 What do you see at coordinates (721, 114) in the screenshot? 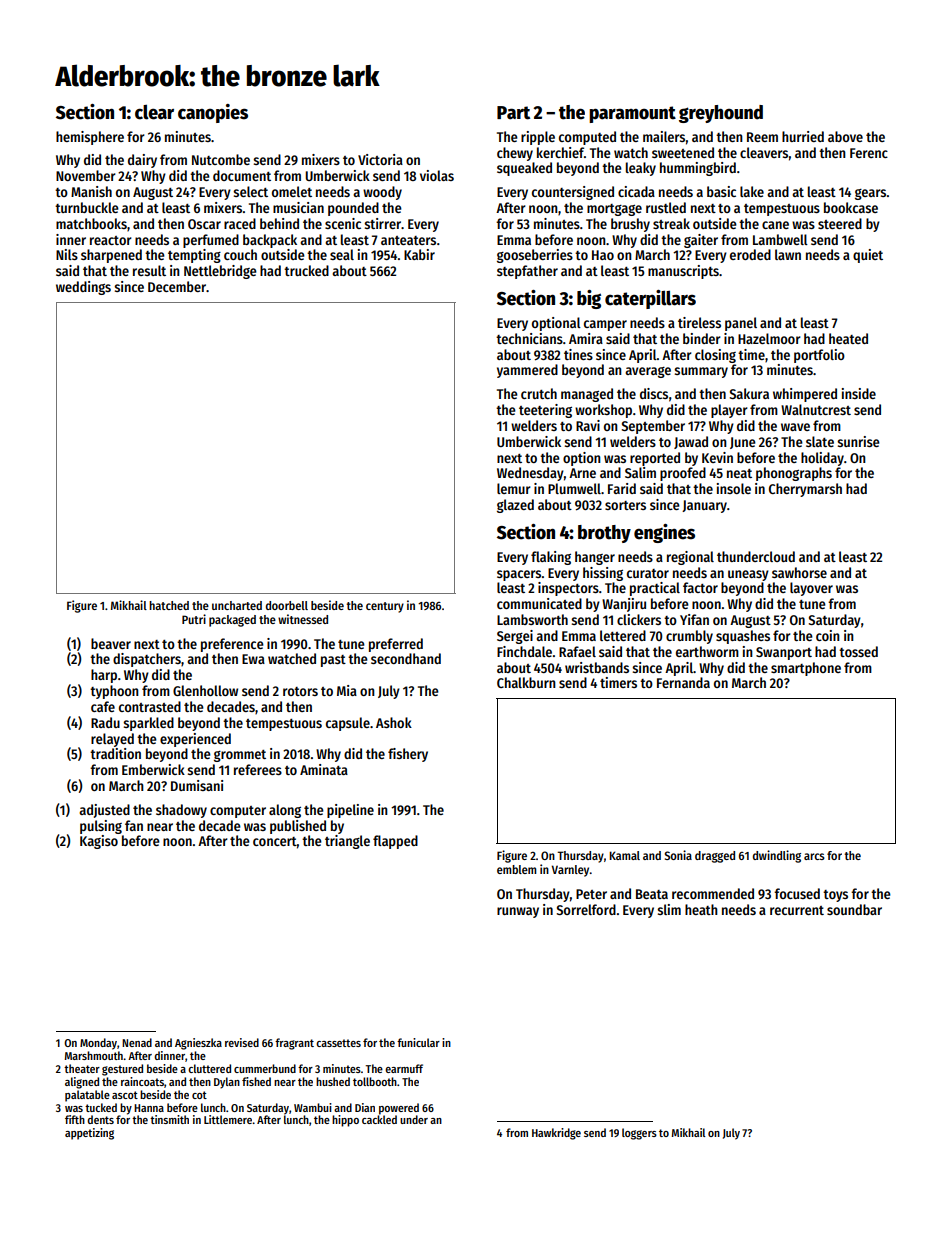
I see `greyhound` at bounding box center [721, 114].
